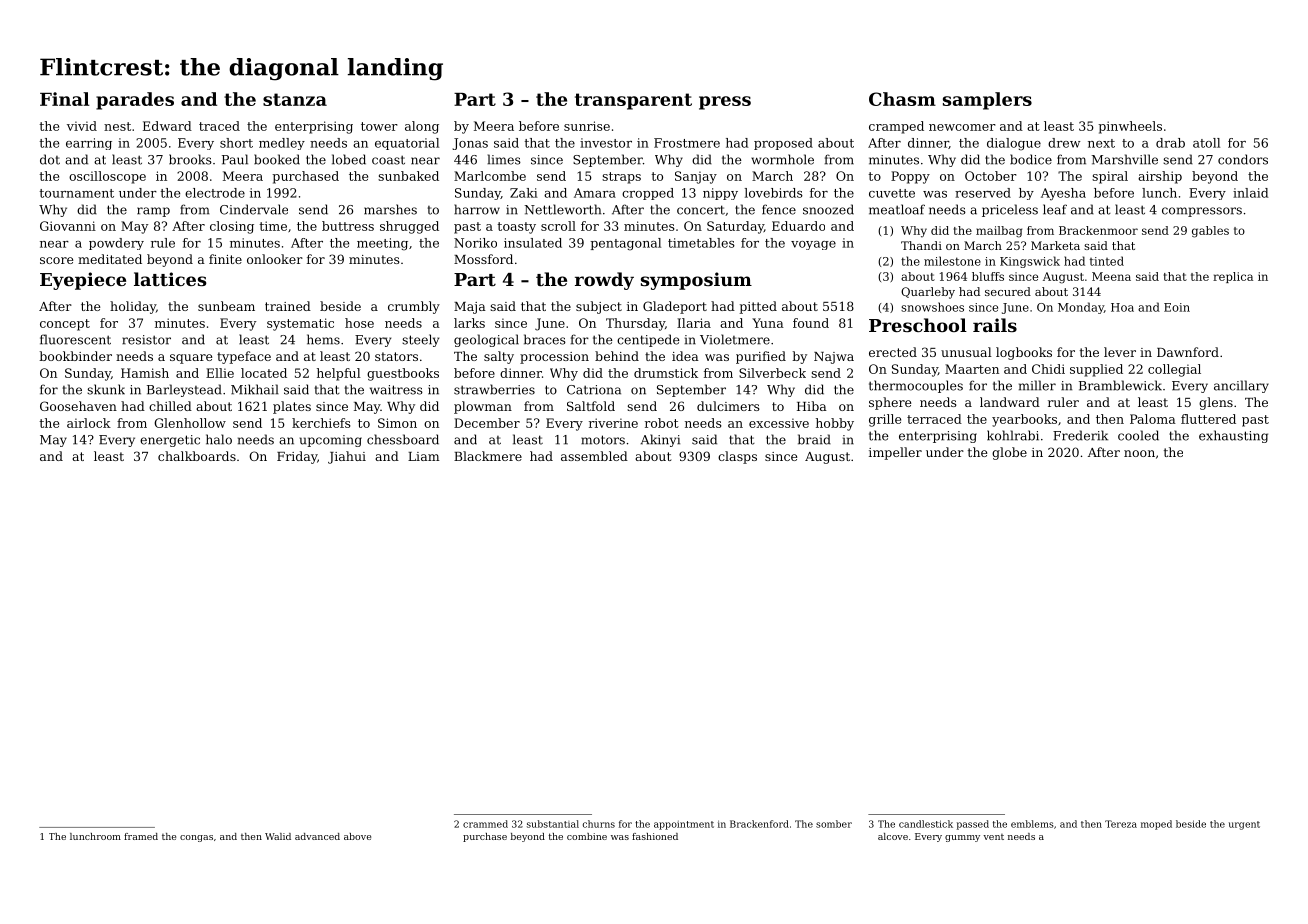 This screenshot has height=924, width=1308. What do you see at coordinates (485, 824) in the screenshot?
I see `crammed` at bounding box center [485, 824].
